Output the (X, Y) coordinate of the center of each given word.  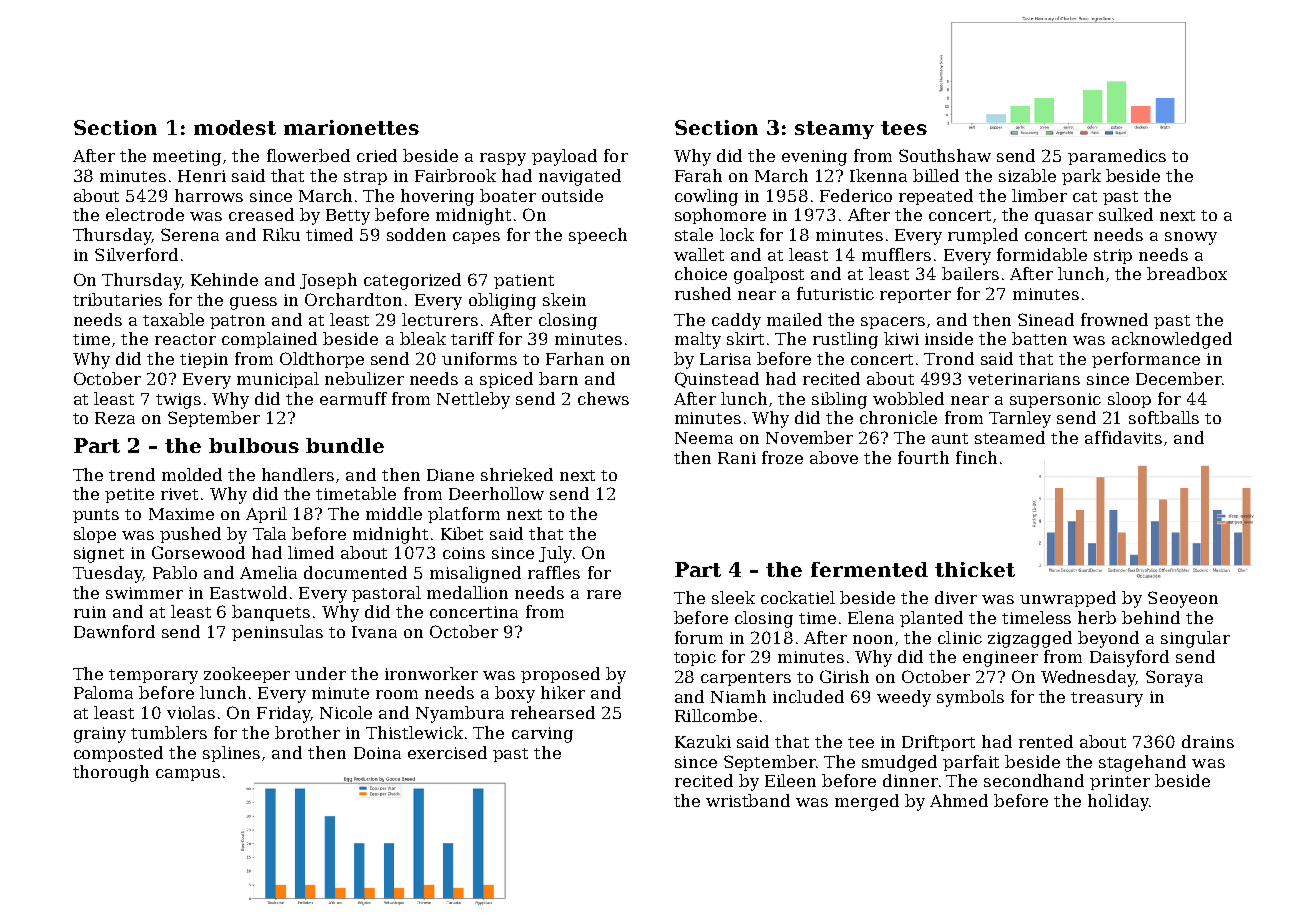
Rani (737, 458)
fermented (869, 569)
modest (235, 127)
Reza (115, 418)
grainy (100, 735)
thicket (975, 569)
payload (564, 157)
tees (904, 128)
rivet (179, 494)
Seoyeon (1183, 599)
